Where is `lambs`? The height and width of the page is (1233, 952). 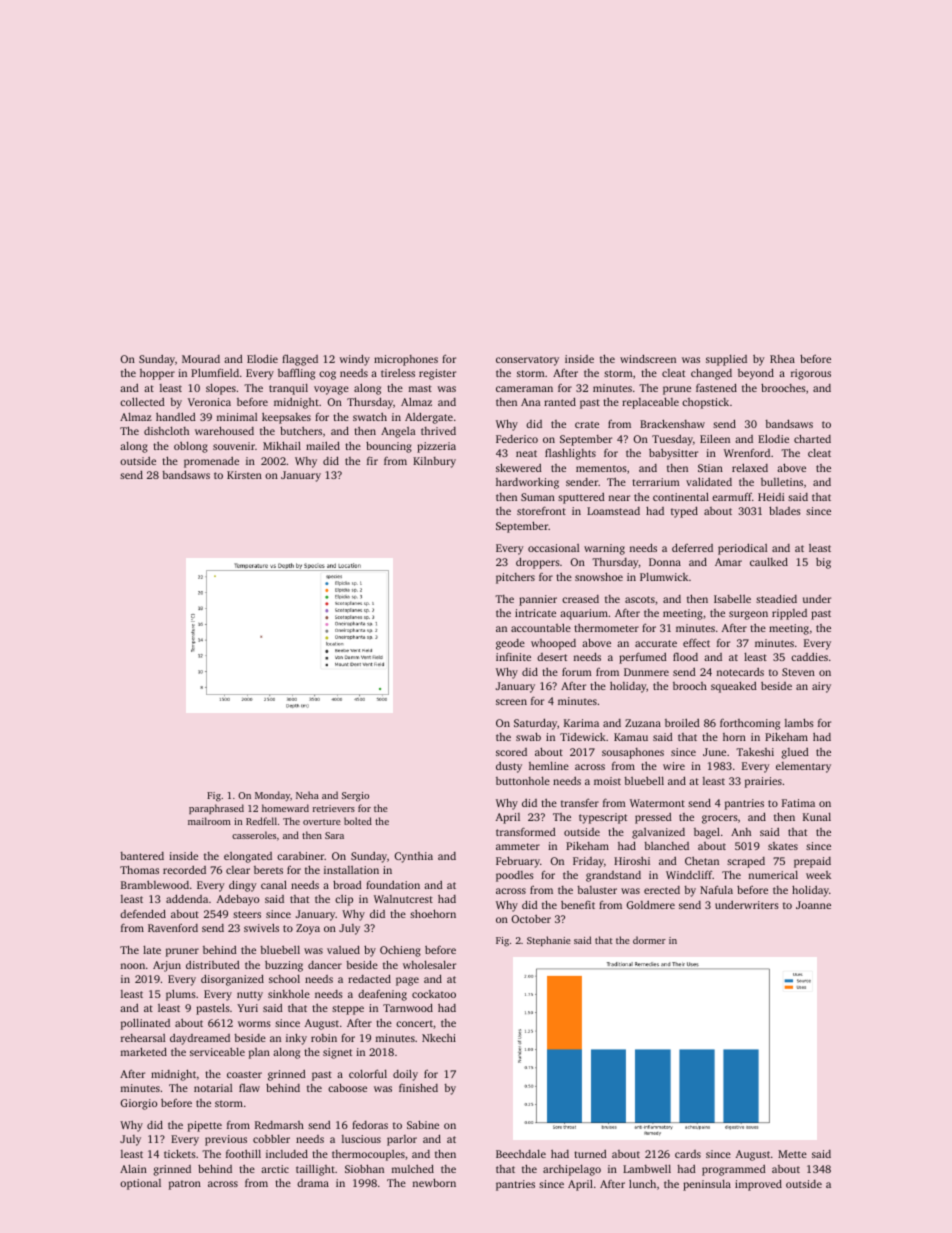
lambs is located at coordinates (799, 722).
